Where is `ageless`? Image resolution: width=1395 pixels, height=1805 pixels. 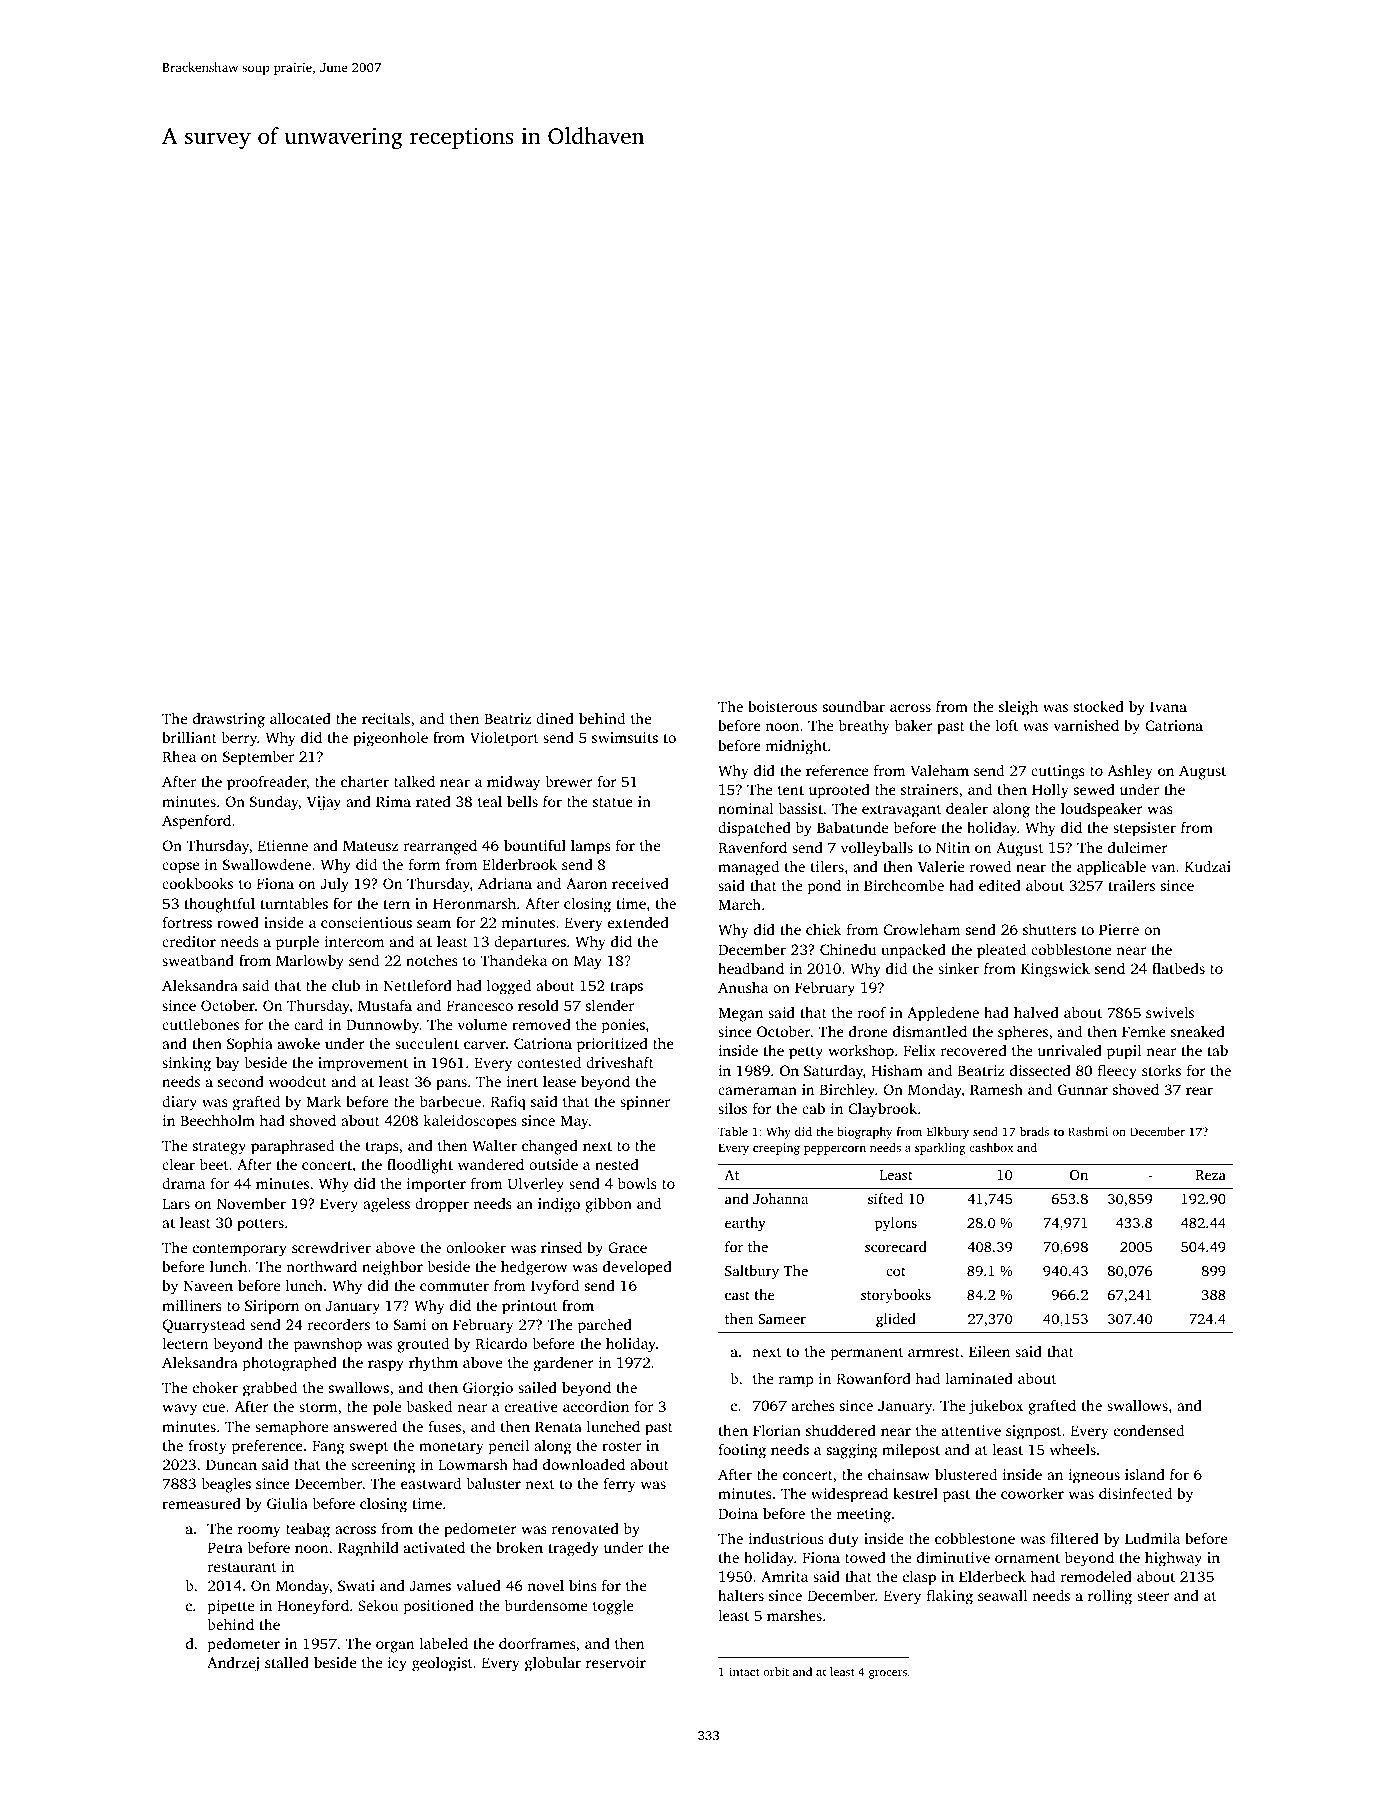 ageless is located at coordinates (386, 1205).
